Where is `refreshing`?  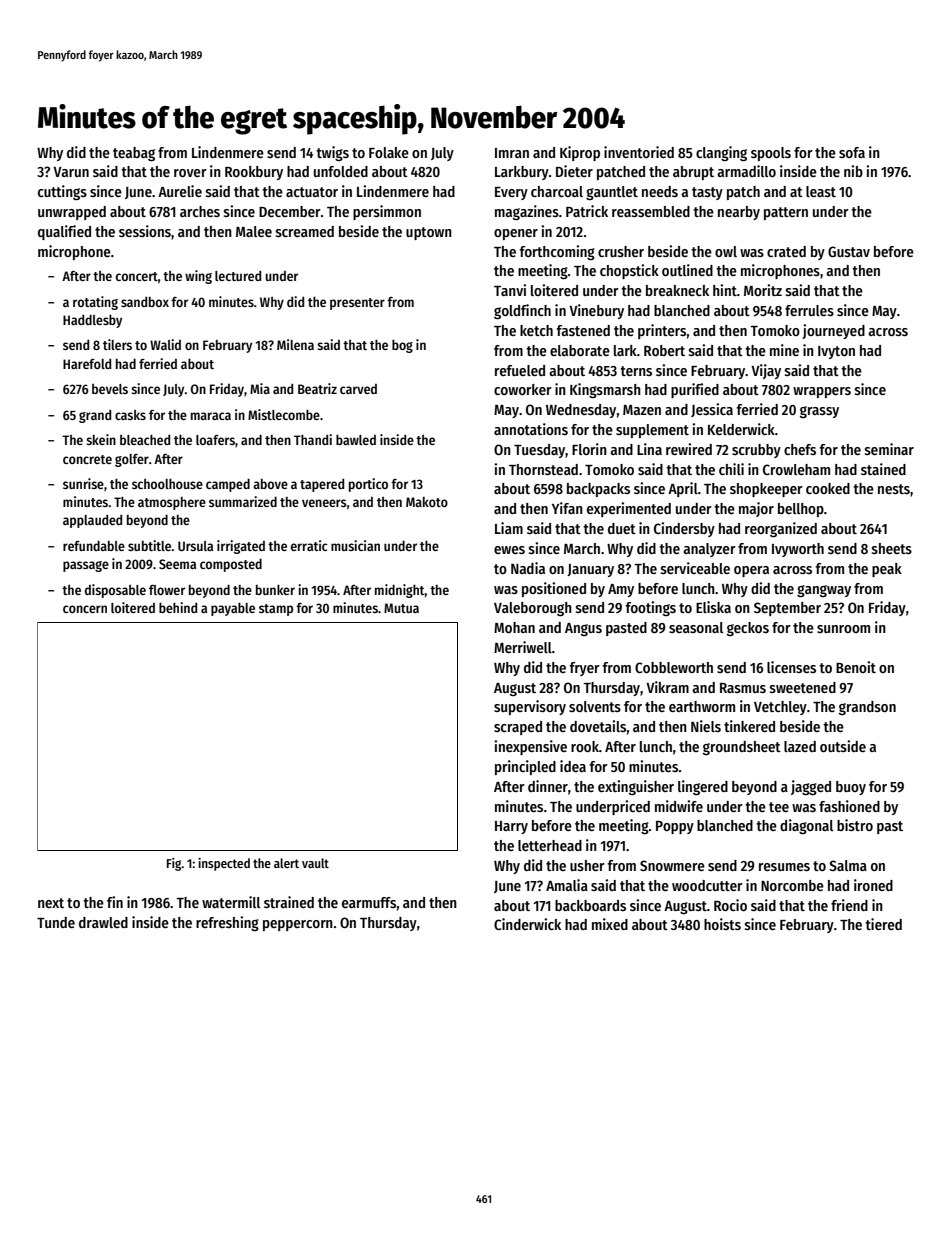
refreshing is located at coordinates (227, 923).
